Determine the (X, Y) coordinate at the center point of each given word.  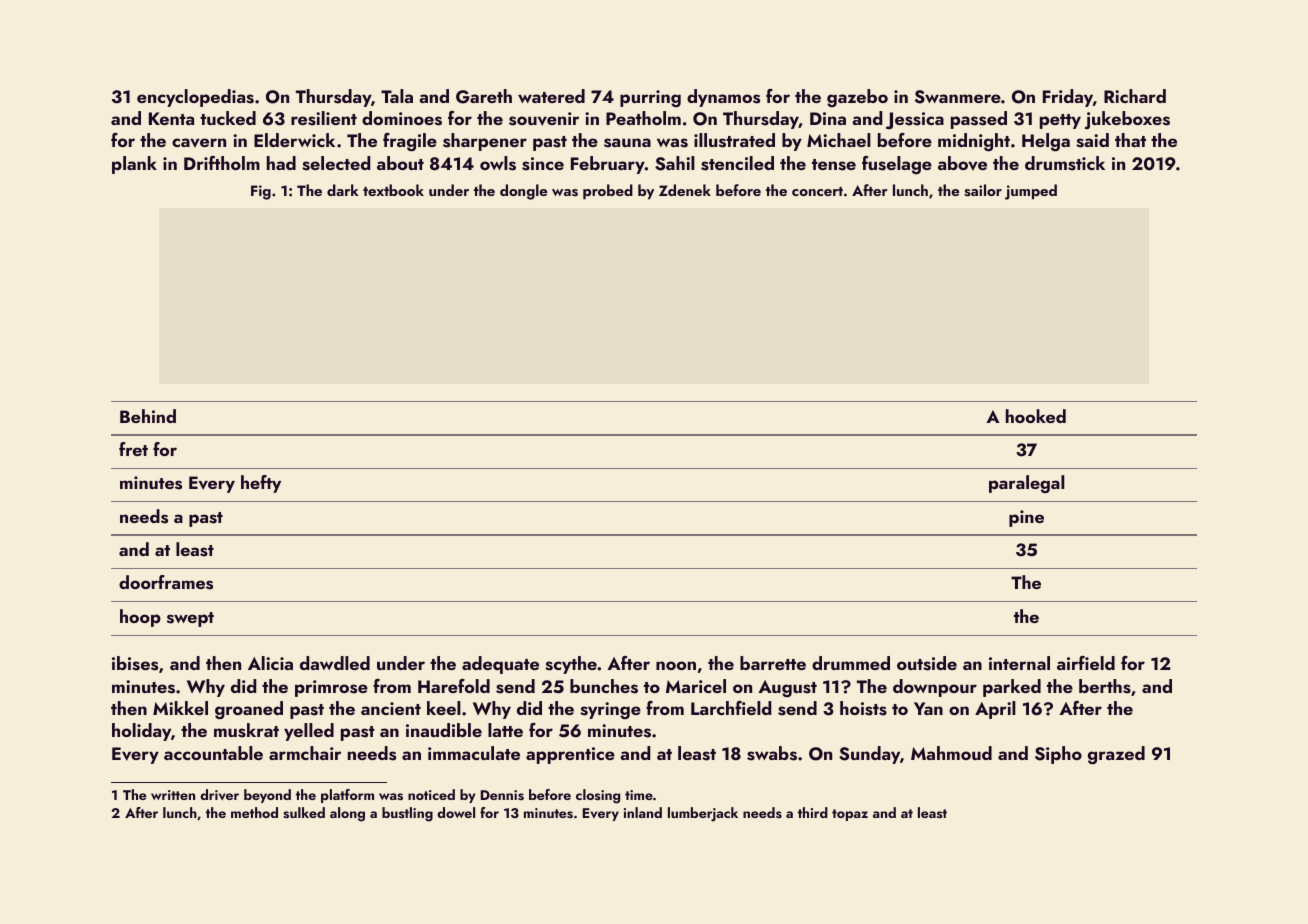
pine (1026, 518)
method (254, 812)
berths (1105, 686)
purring (650, 98)
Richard (1135, 96)
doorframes (166, 582)
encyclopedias (195, 98)
